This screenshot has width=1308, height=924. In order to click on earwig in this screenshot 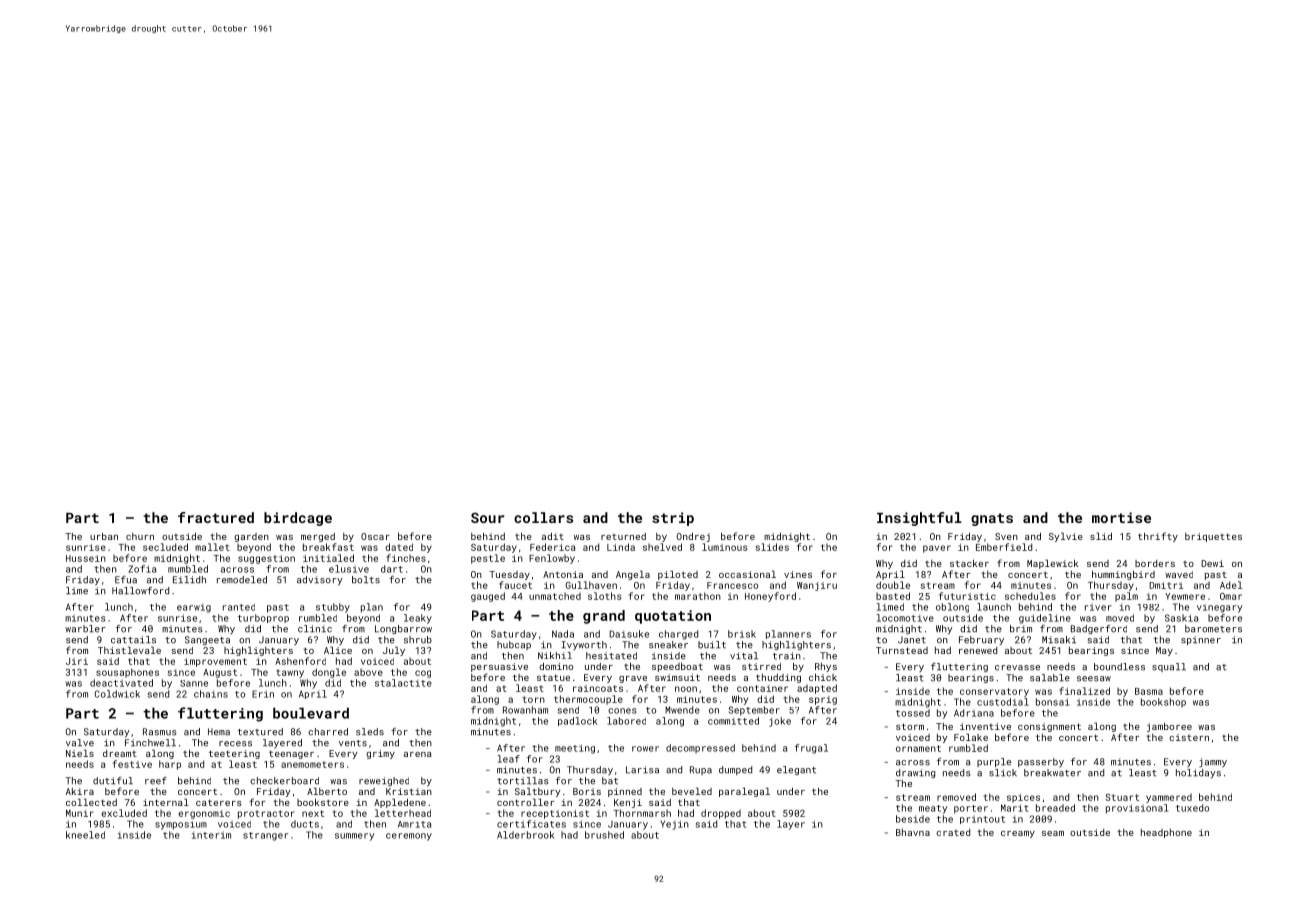, I will do `click(194, 608)`.
